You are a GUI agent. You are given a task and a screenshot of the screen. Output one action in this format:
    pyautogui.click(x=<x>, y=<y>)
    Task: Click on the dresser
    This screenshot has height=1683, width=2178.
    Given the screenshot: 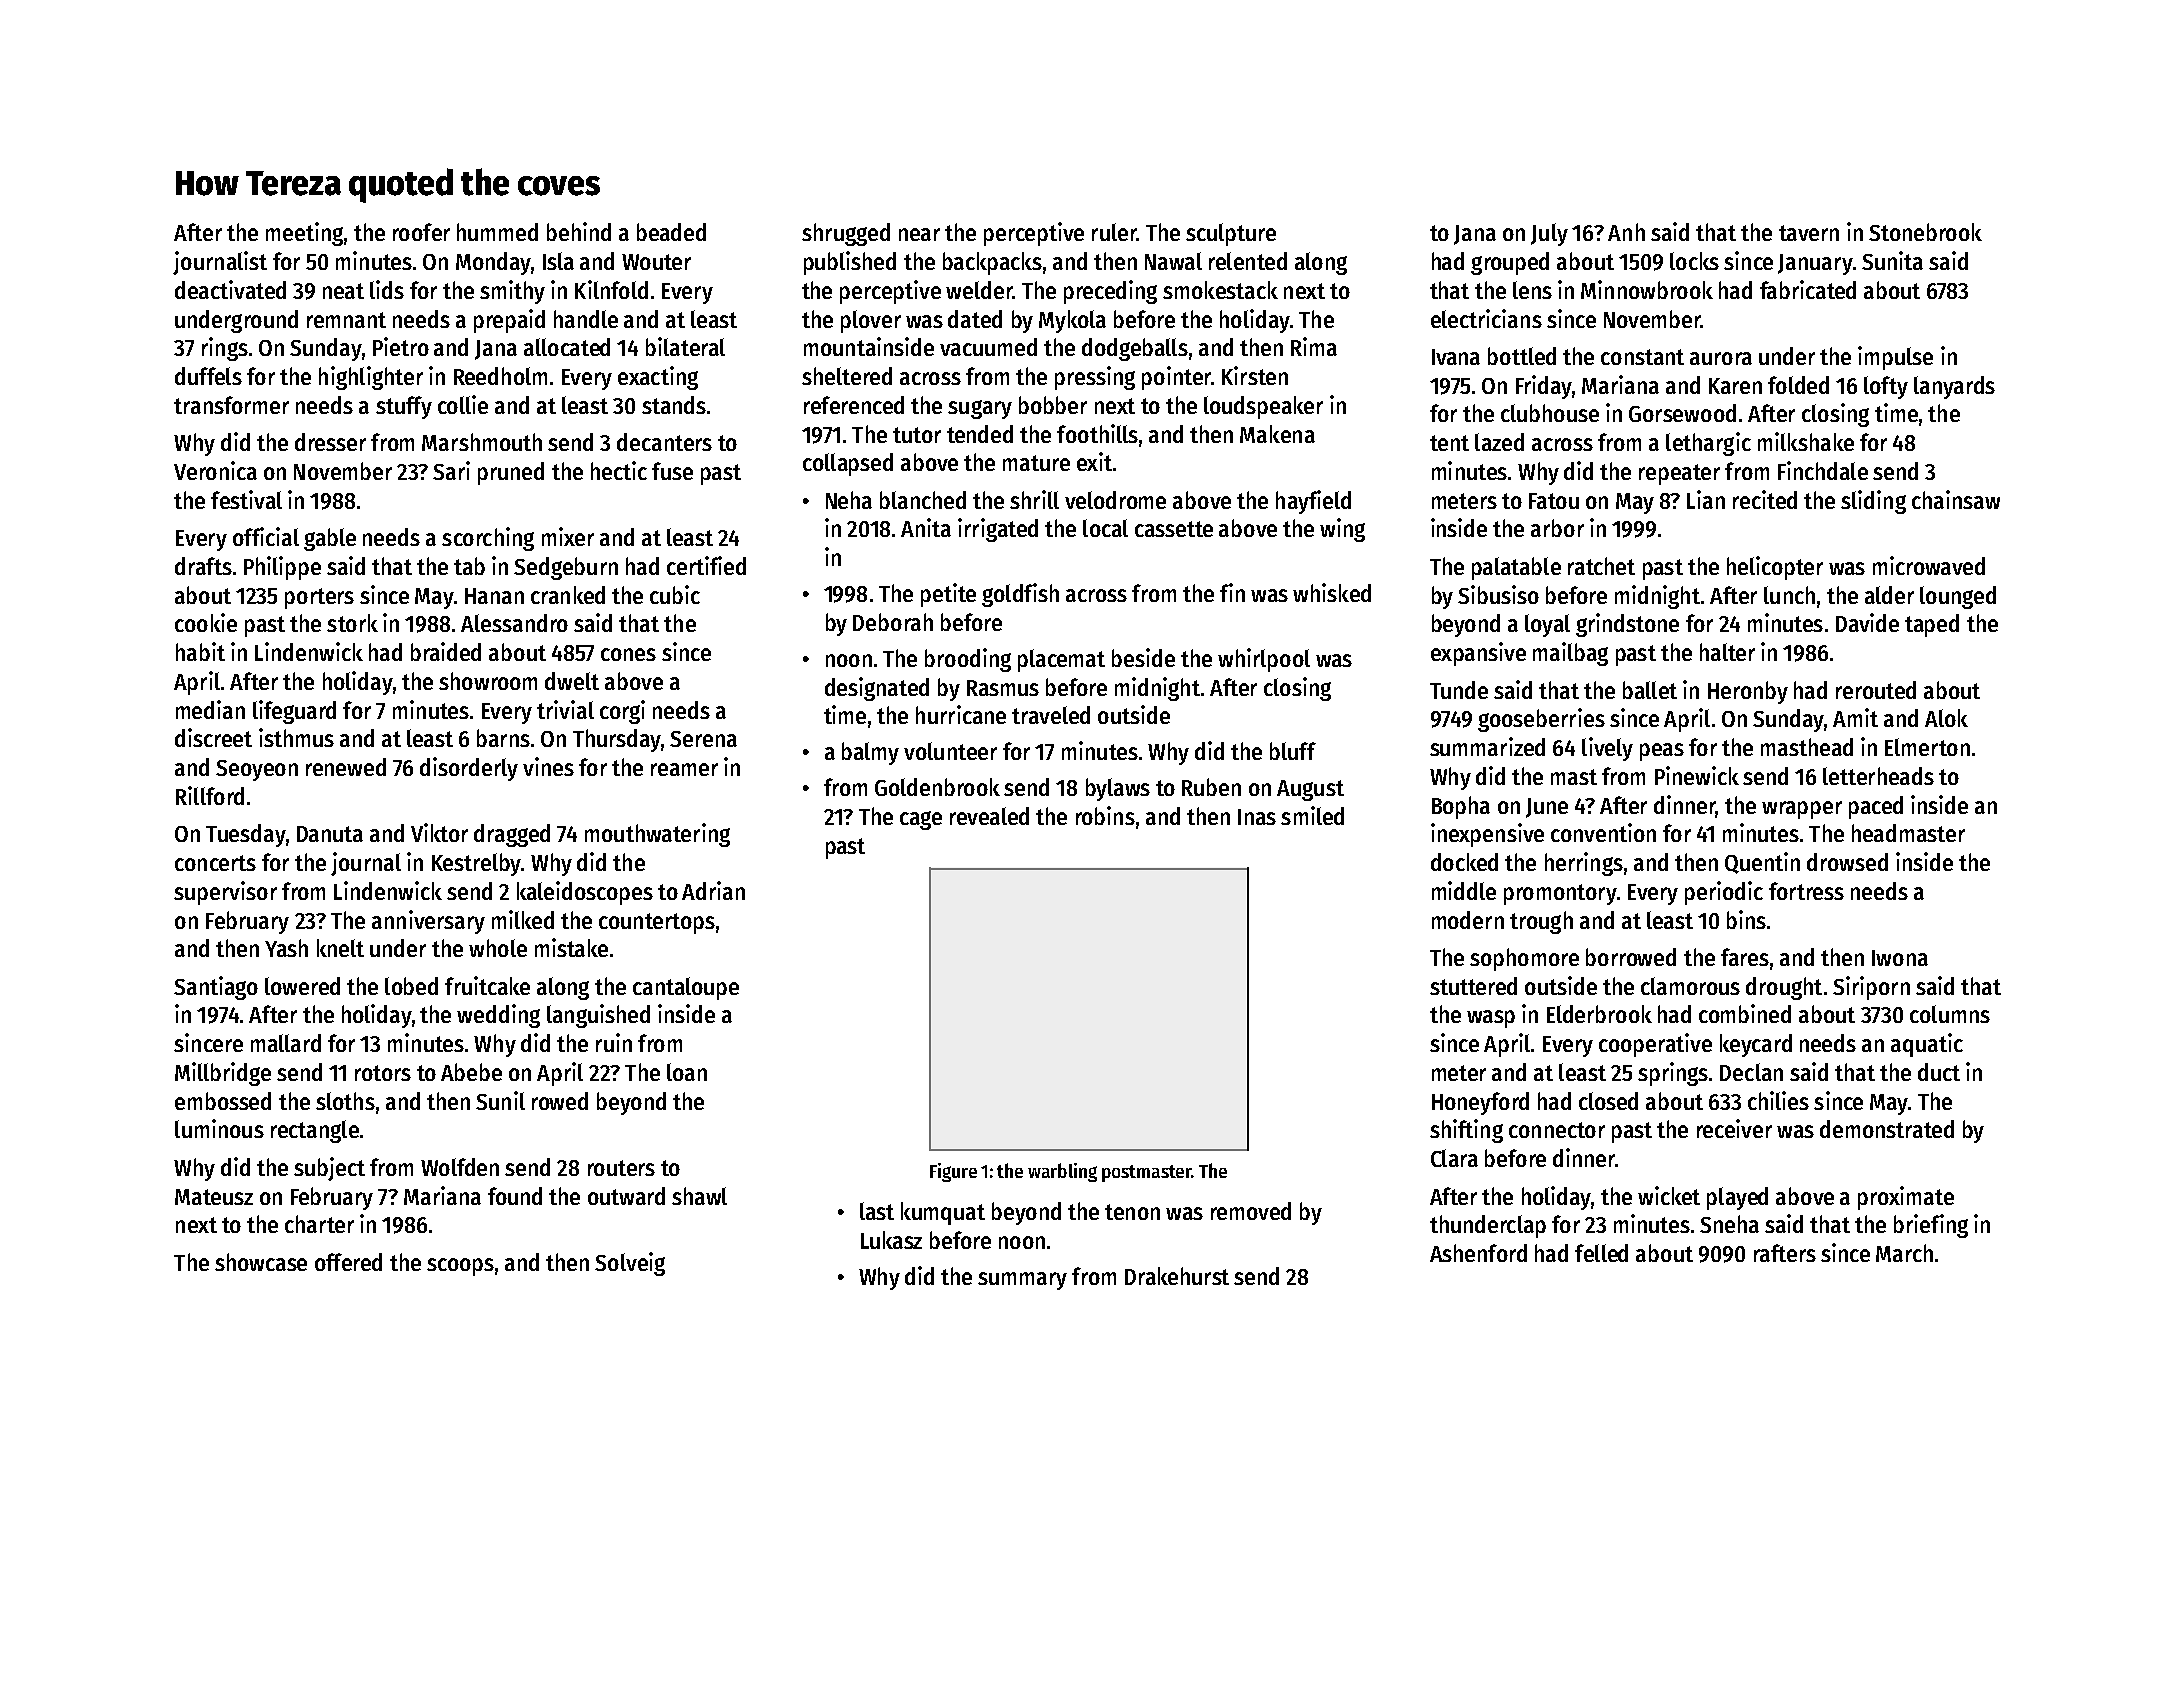 What is the action you would take?
    pyautogui.click(x=330, y=442)
